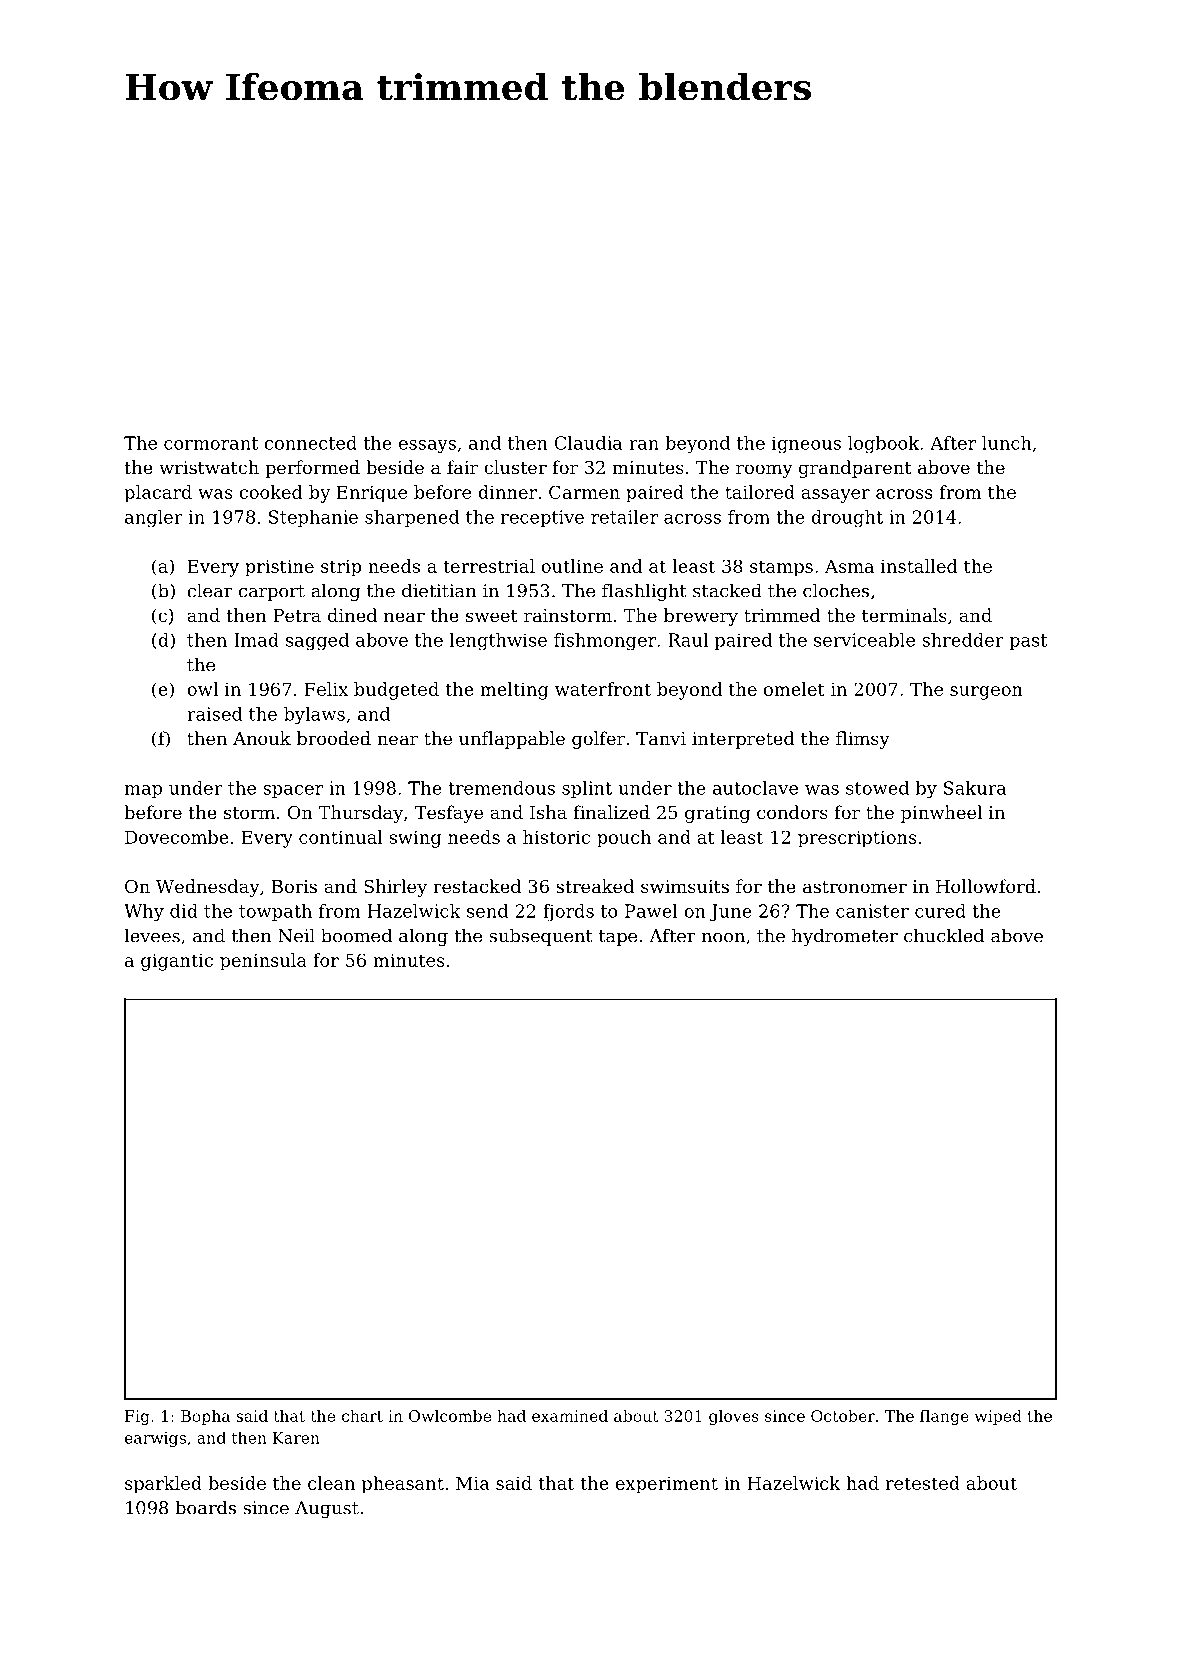 The height and width of the document is (1670, 1181). I want to click on wiped, so click(998, 1417).
